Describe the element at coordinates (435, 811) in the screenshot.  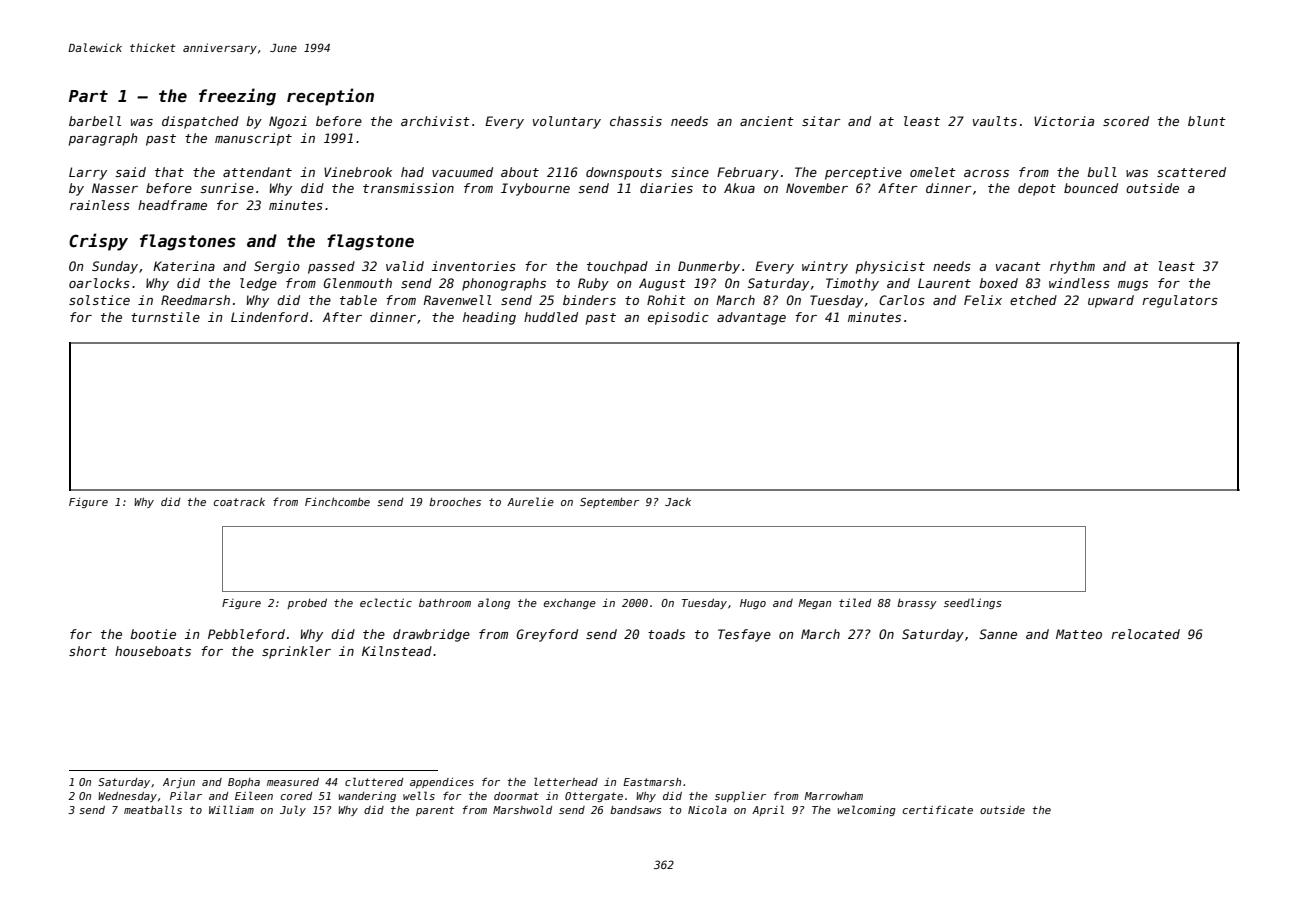
I see `parent` at that location.
